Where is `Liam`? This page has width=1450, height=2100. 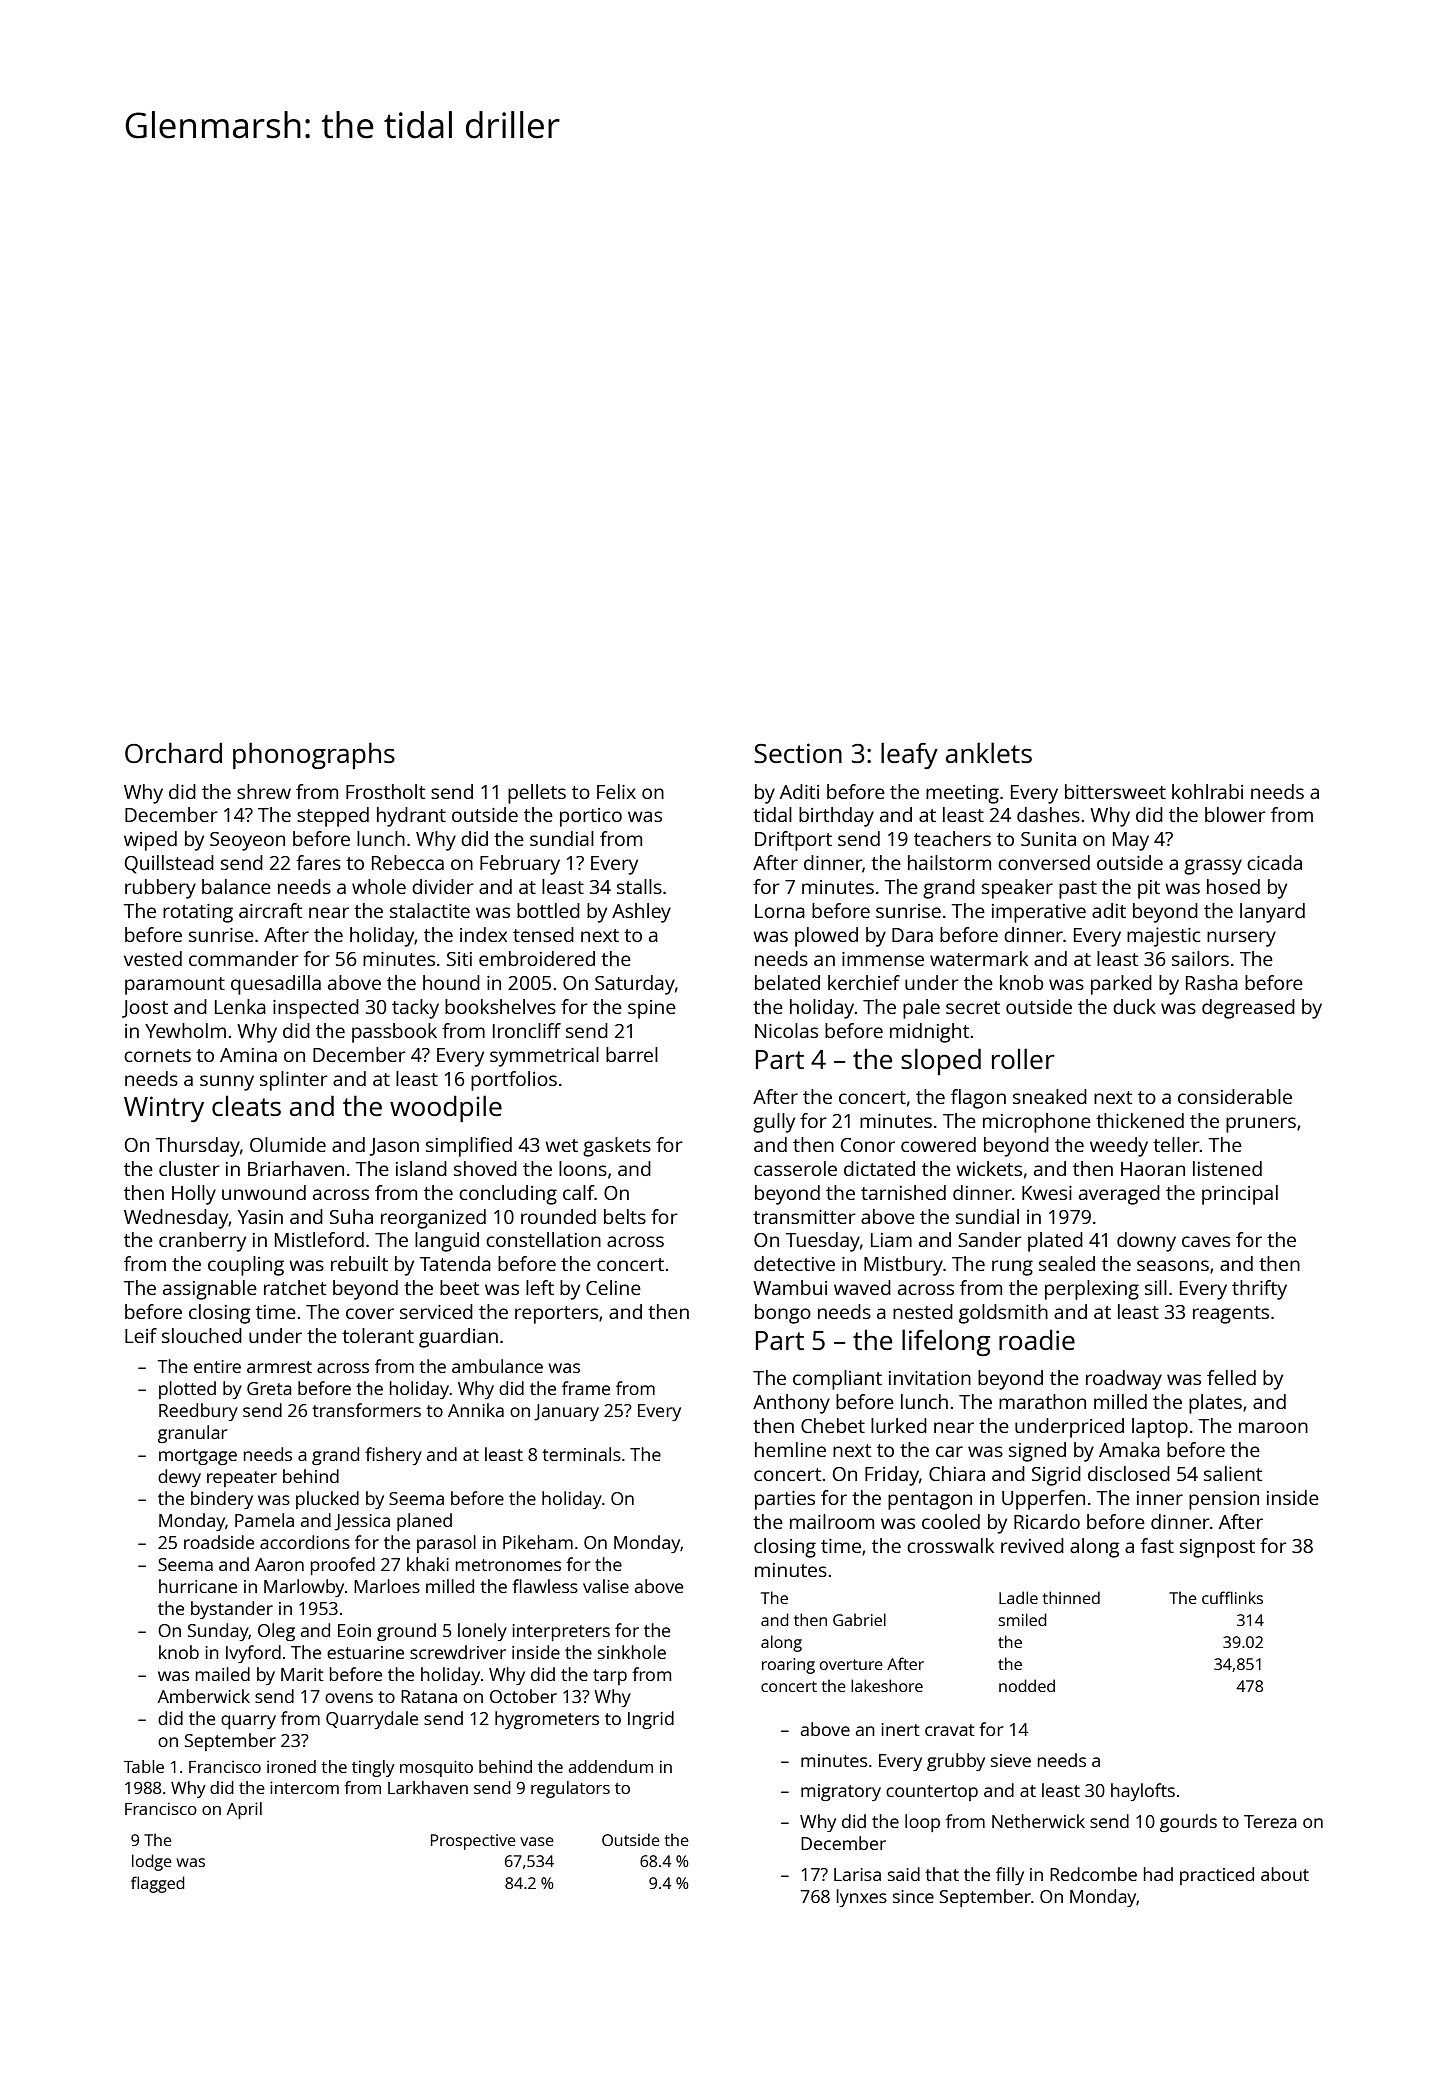
Liam is located at coordinates (891, 1240).
